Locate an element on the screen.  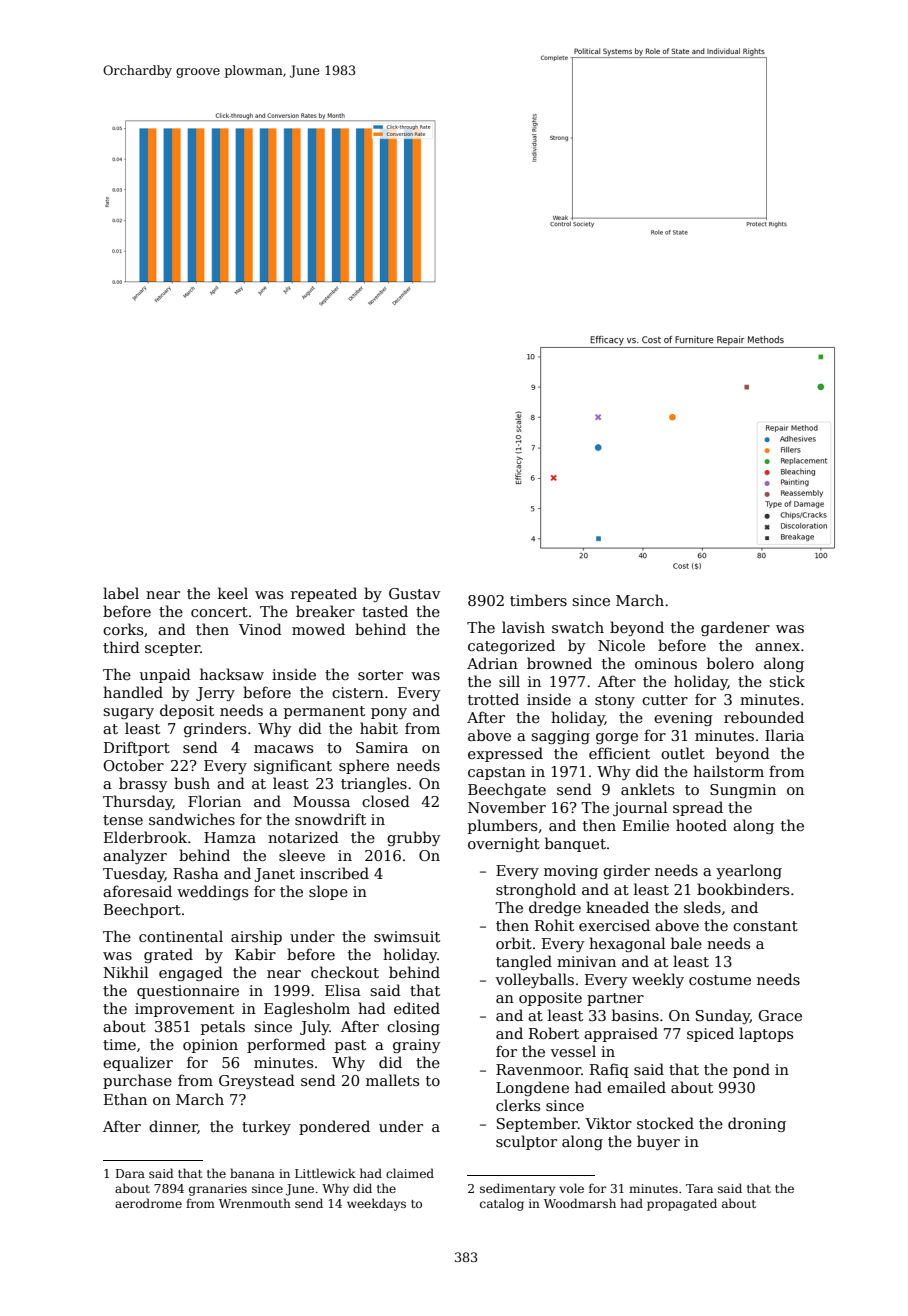
banana is located at coordinates (252, 1173).
